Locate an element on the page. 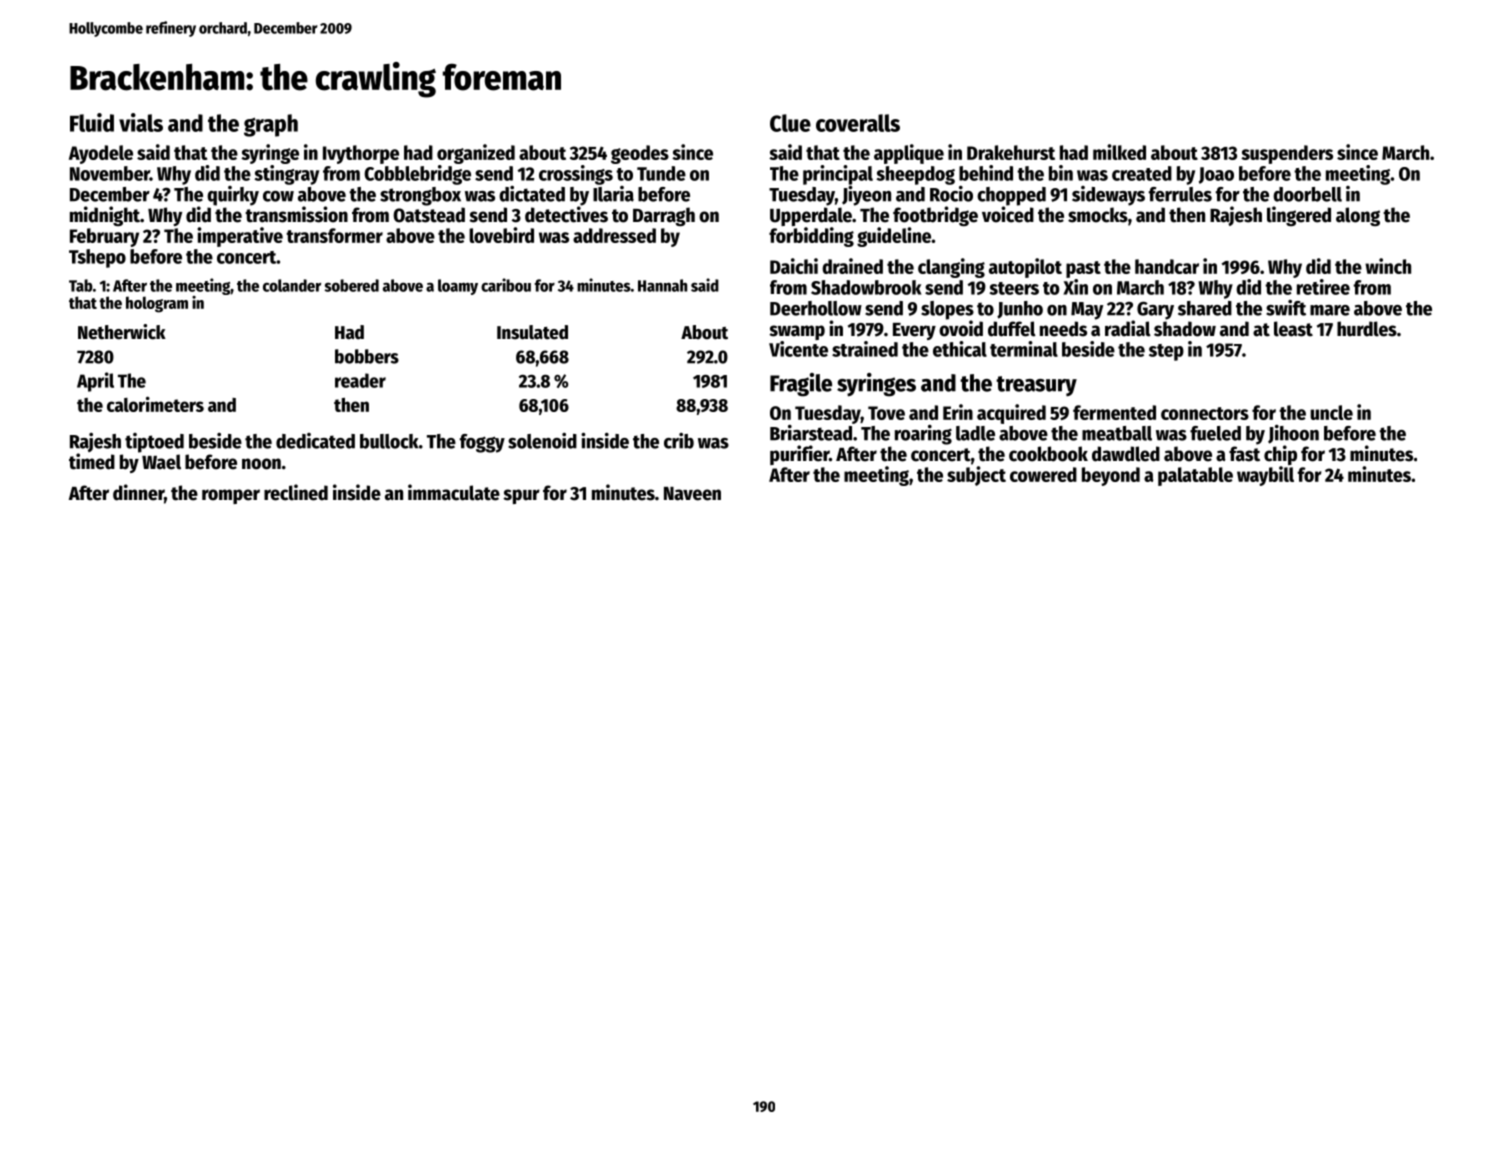 The image size is (1506, 1163). caribou is located at coordinates (506, 285).
